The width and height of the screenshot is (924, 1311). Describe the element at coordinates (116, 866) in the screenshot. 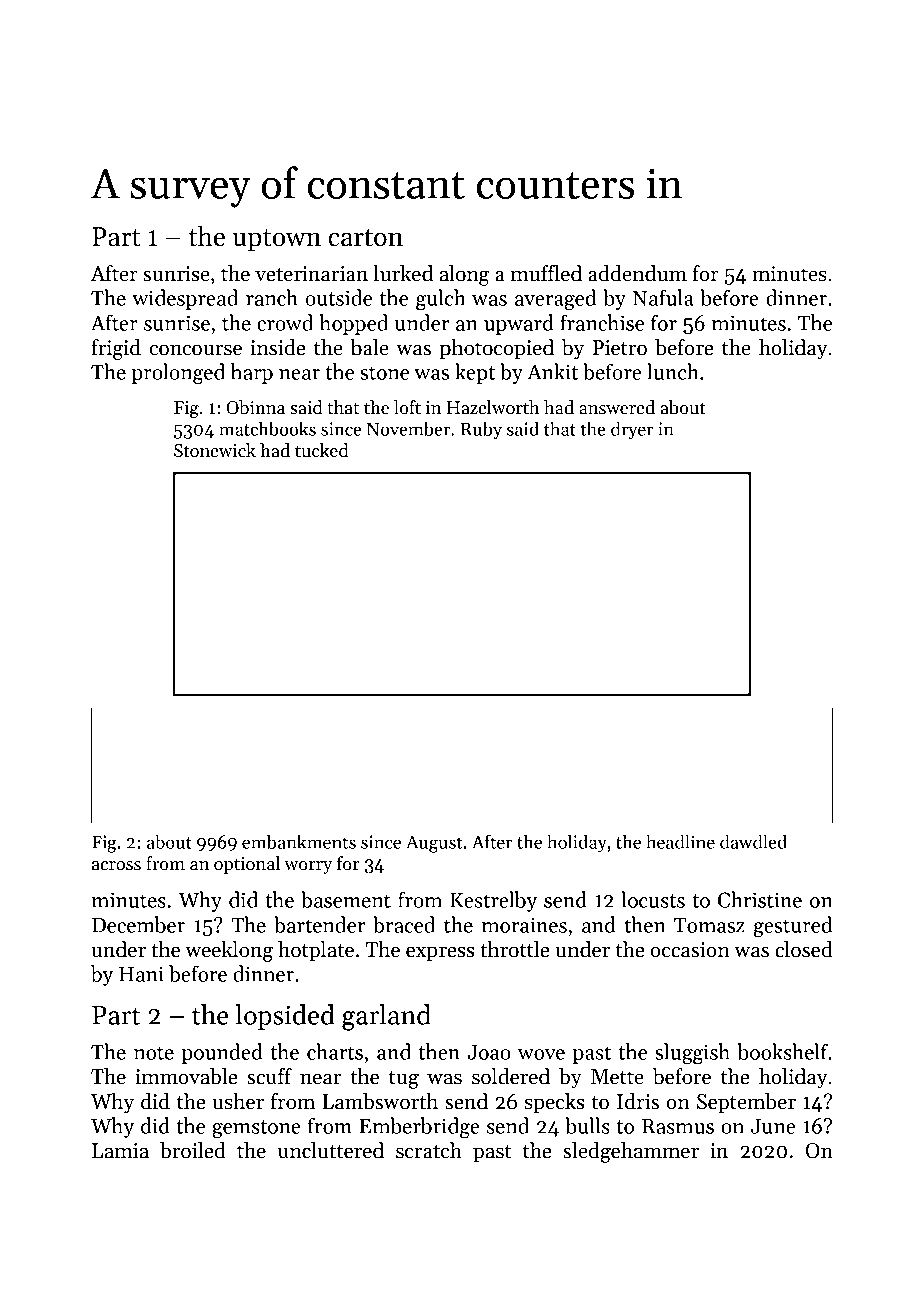

I see `across` at that location.
